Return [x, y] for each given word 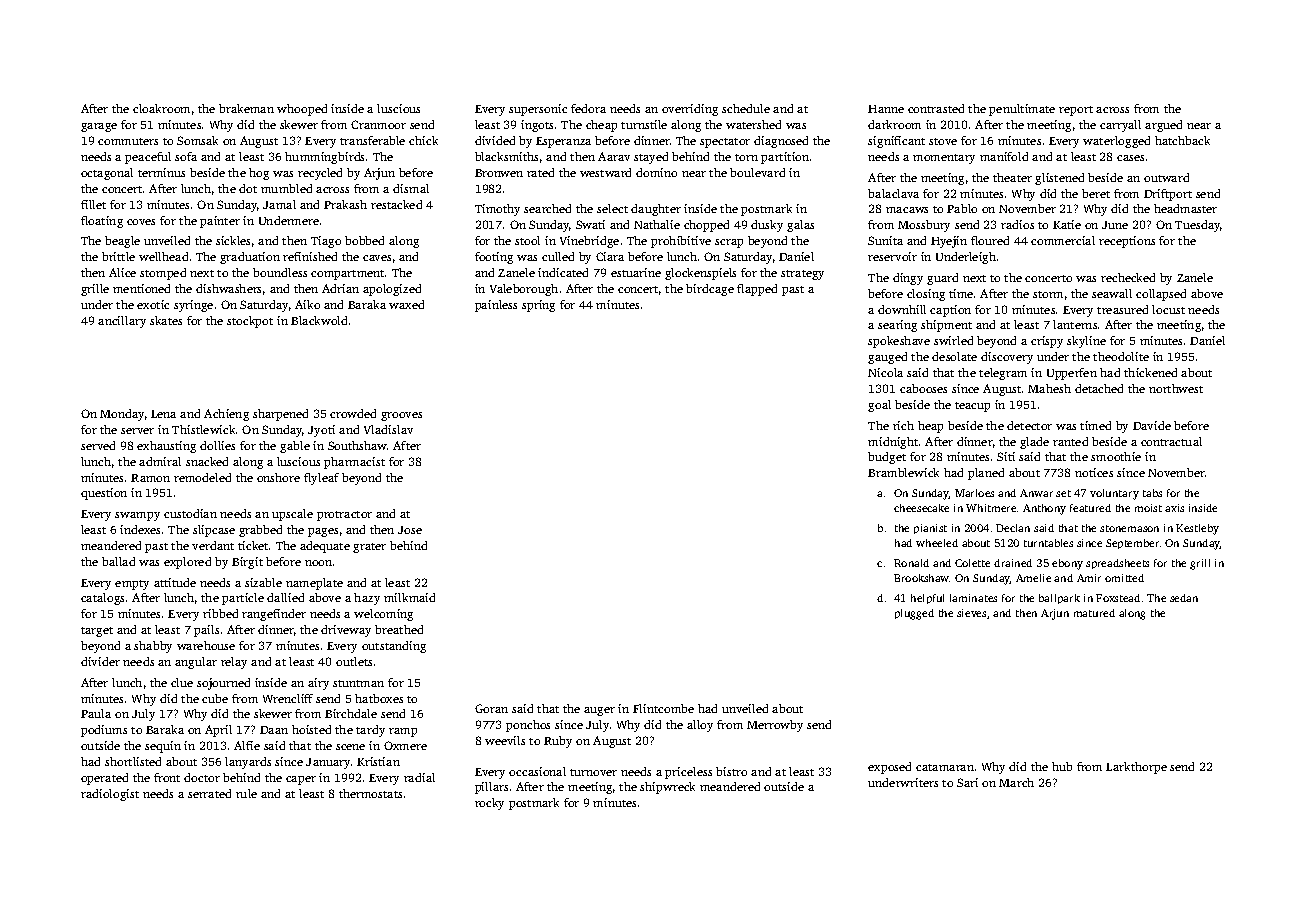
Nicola [885, 372]
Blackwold [319, 320]
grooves [401, 416]
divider [100, 661]
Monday [122, 415]
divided [495, 140]
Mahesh [1049, 388]
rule [246, 793]
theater [1012, 177]
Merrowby [775, 726]
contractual [1171, 441]
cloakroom [161, 108]
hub [1062, 766]
